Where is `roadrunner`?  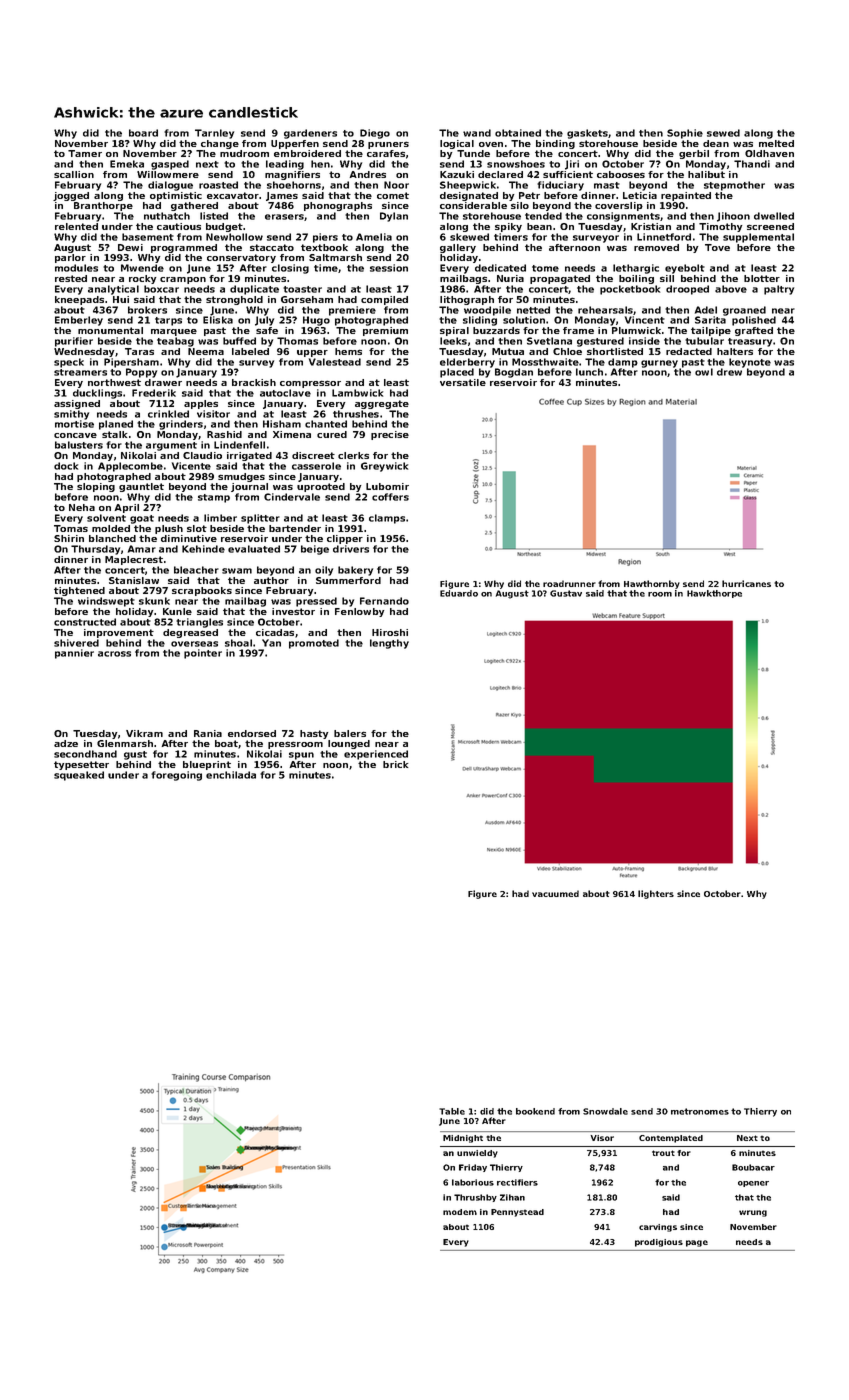 roadrunner is located at coordinates (569, 583).
